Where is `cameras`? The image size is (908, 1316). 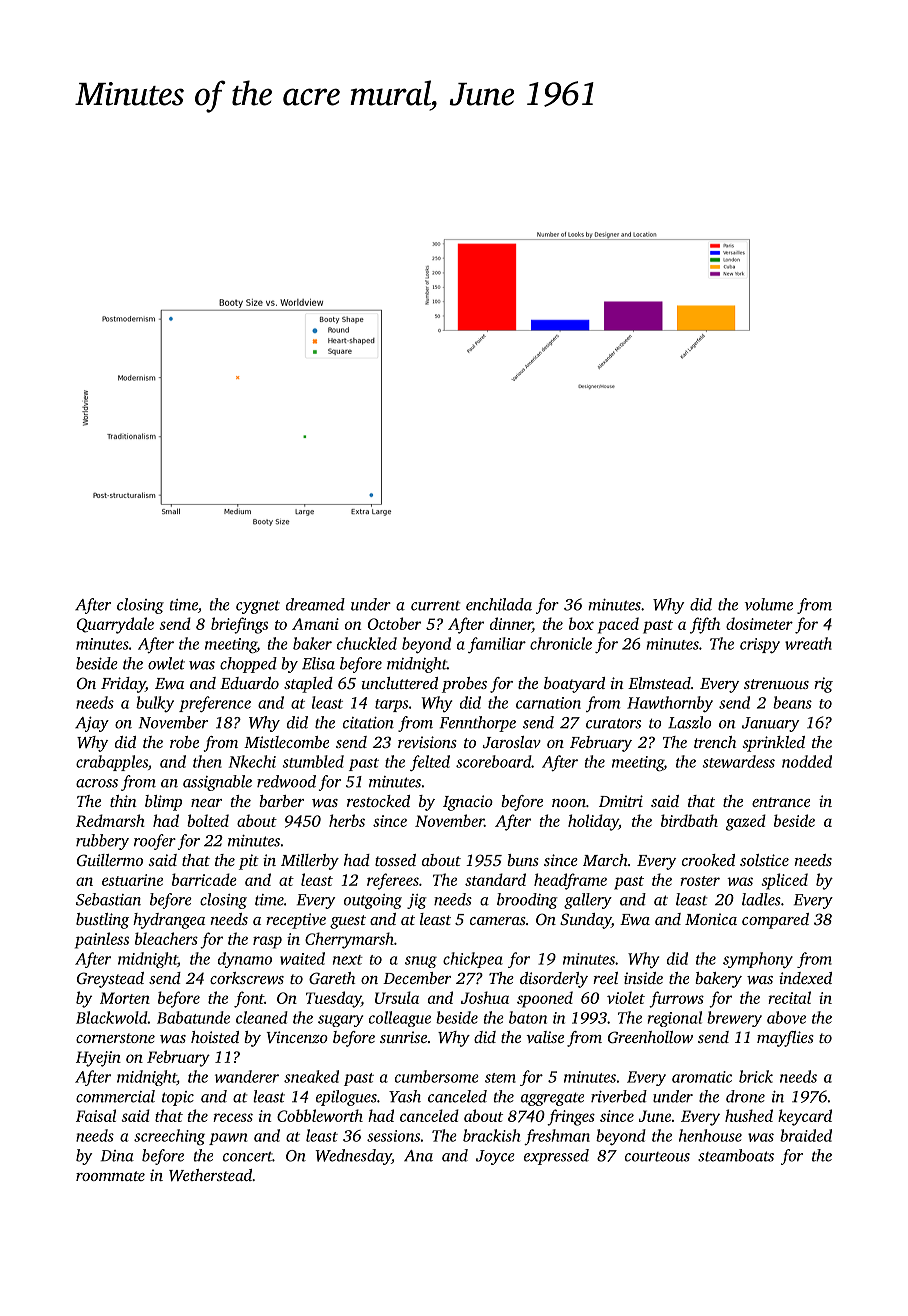 cameras is located at coordinates (498, 921).
